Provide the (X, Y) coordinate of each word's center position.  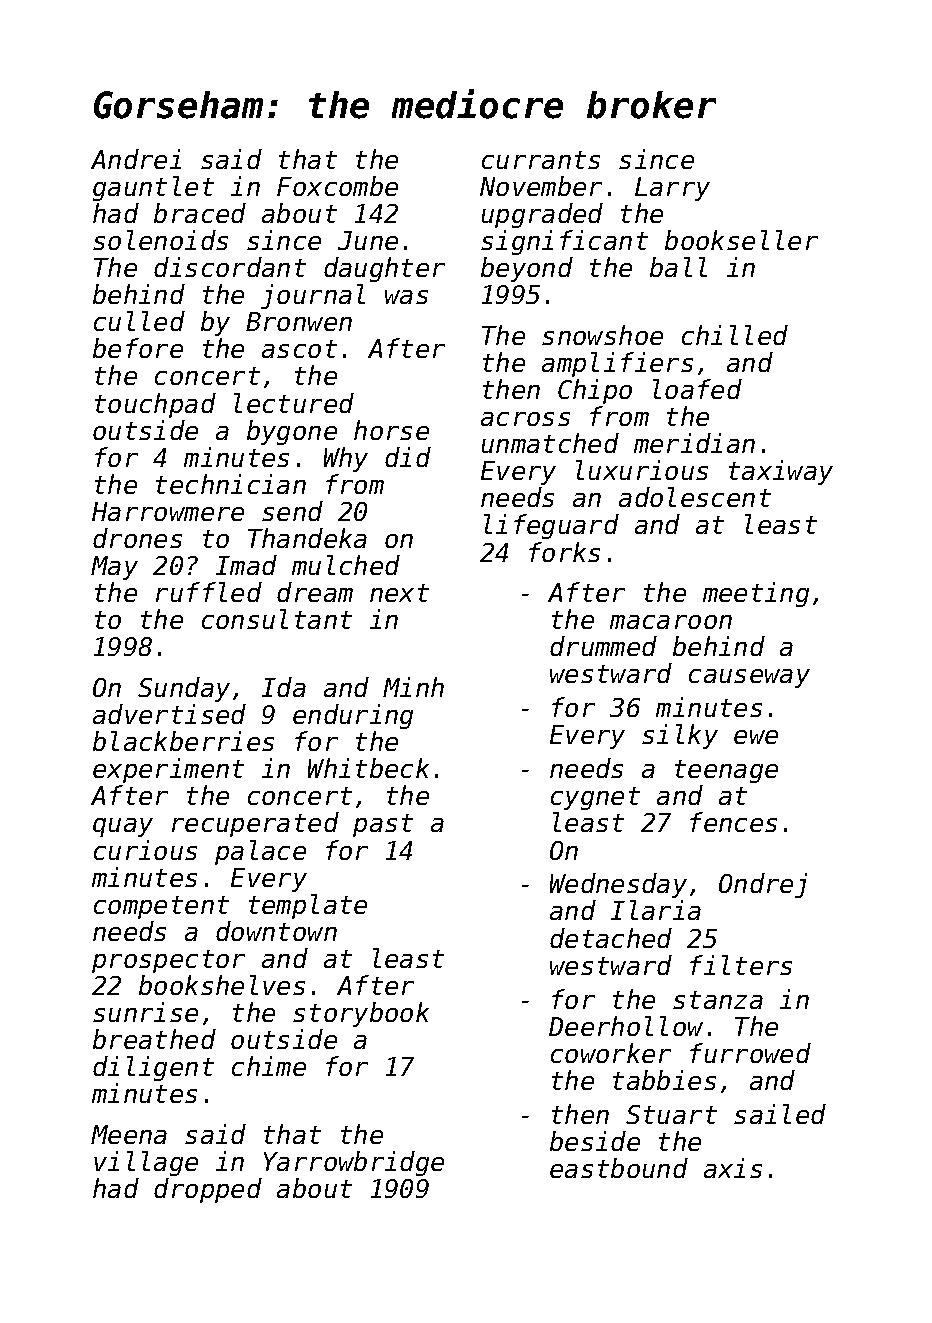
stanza (718, 1000)
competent (161, 907)
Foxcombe (337, 186)
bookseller (741, 240)
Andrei (136, 159)
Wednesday (618, 885)
